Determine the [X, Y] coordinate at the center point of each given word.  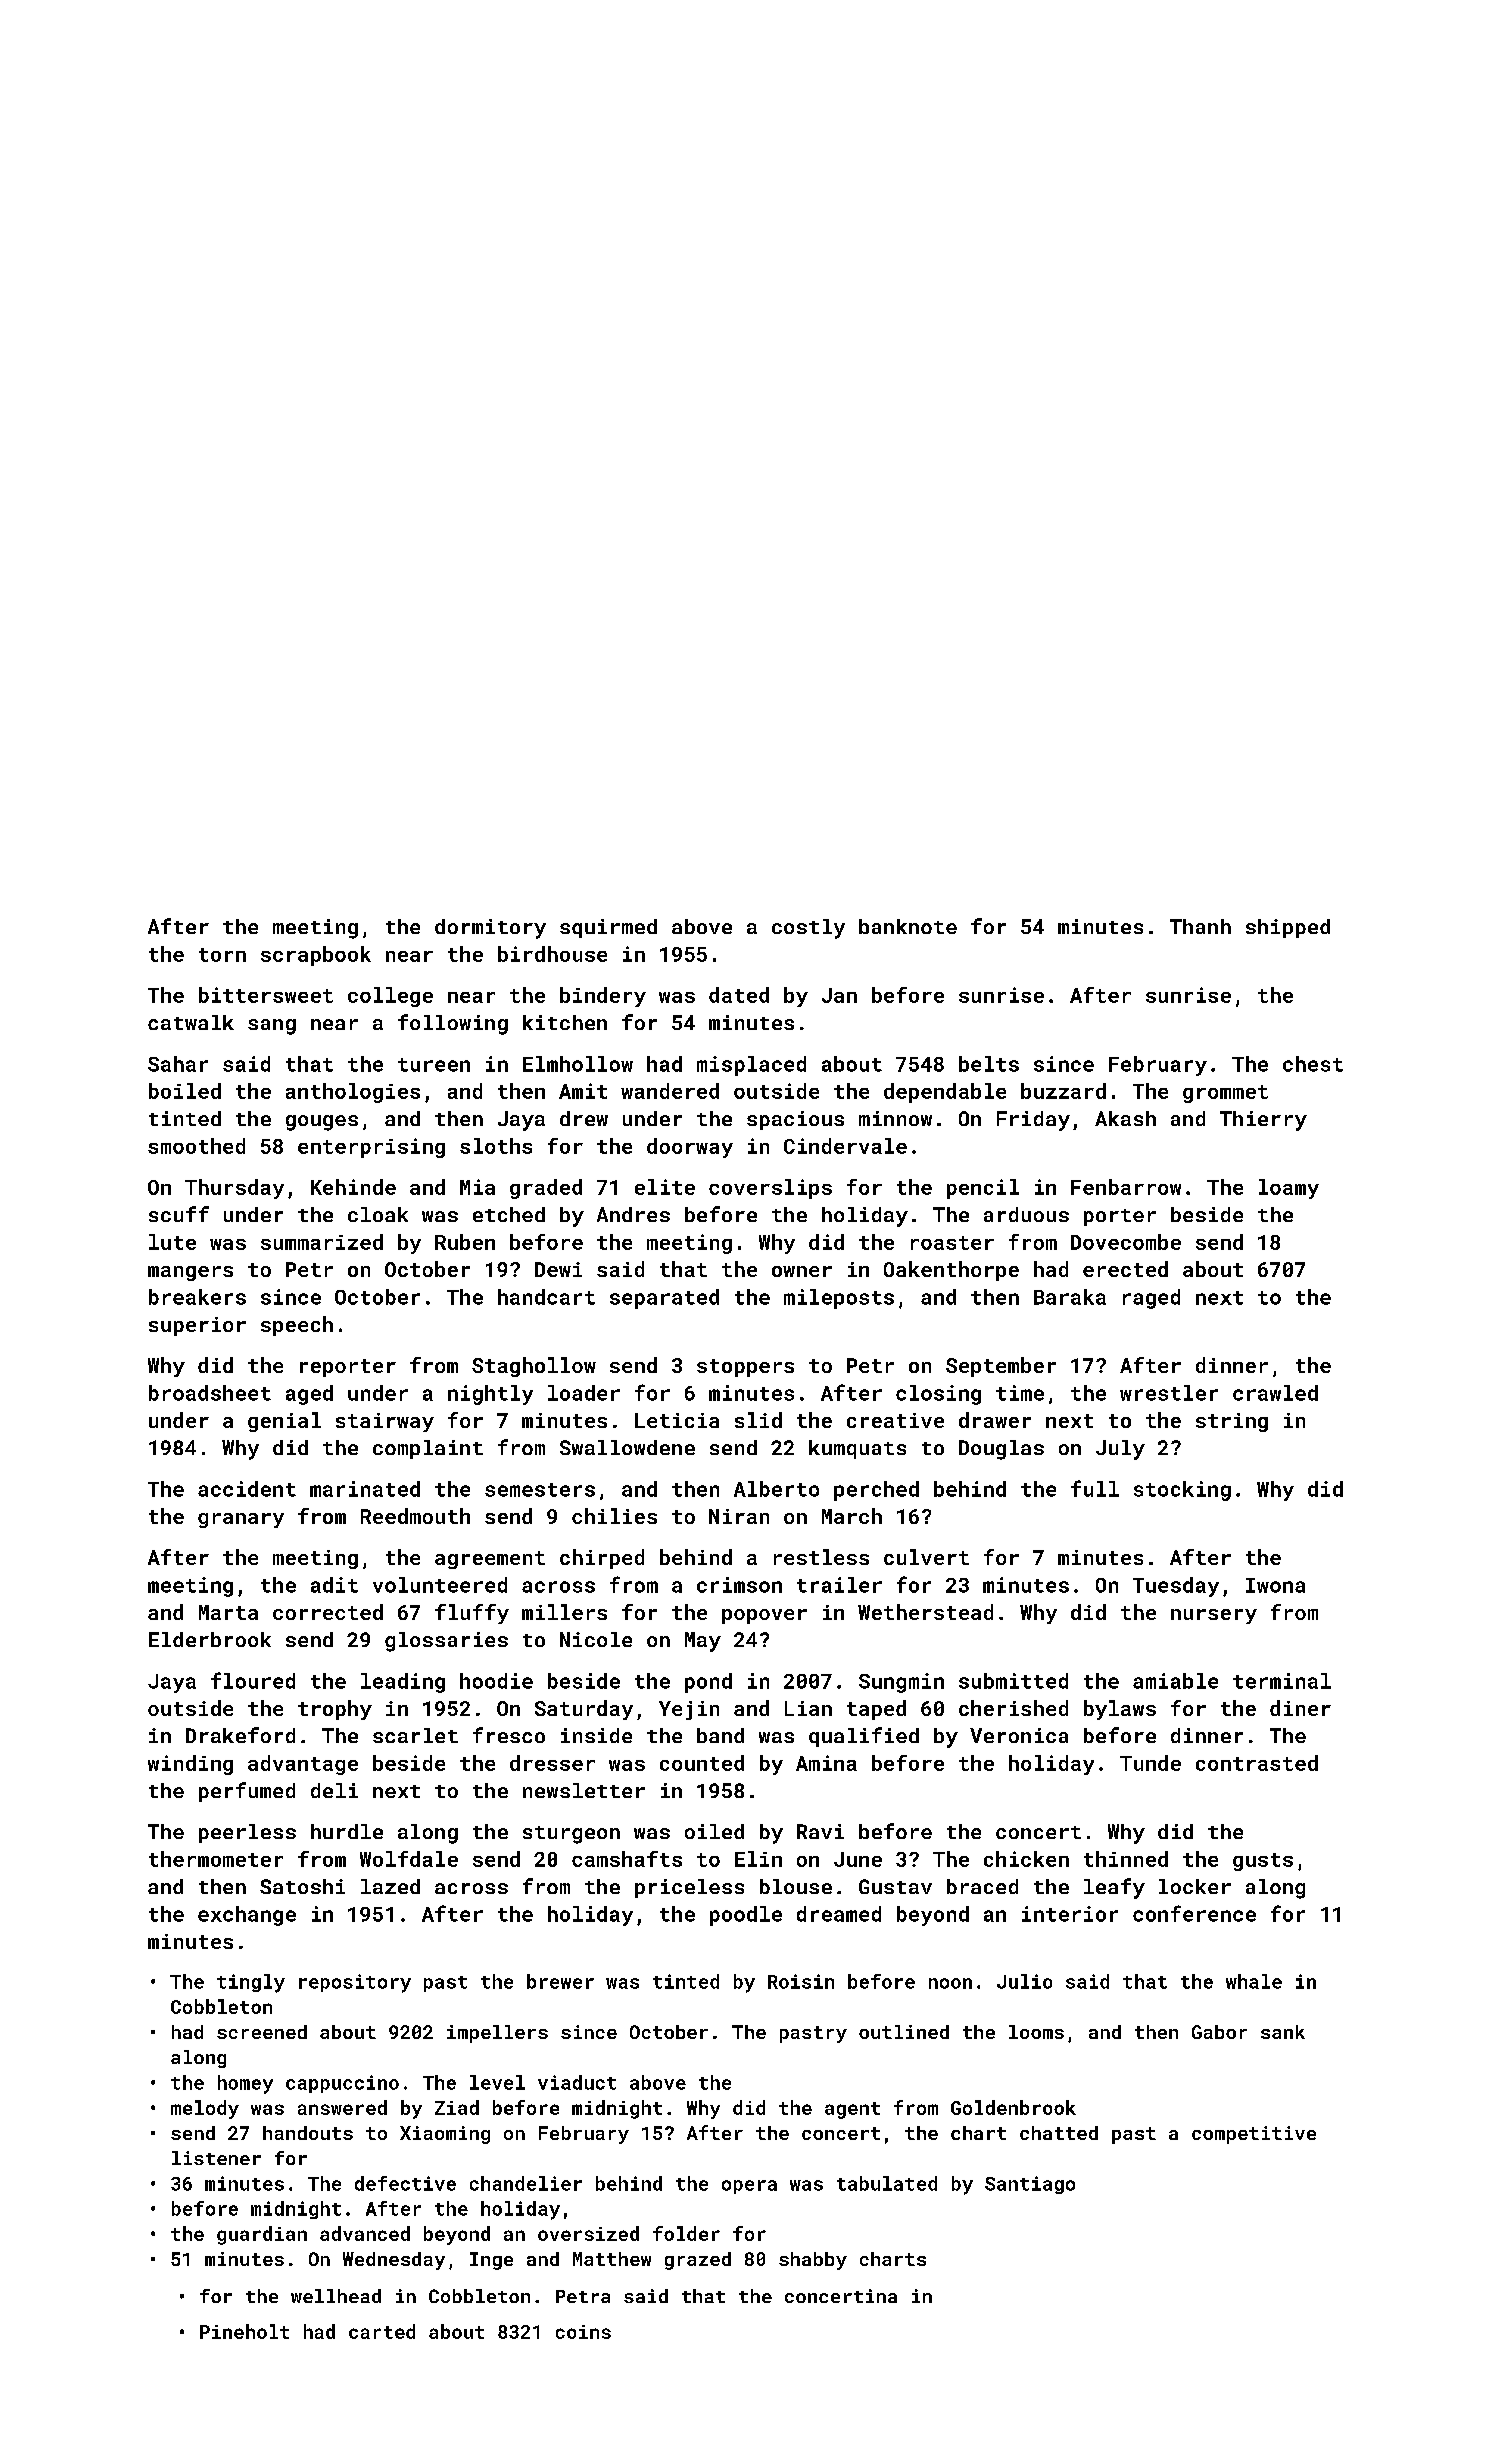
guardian [262, 2235]
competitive [1254, 2135]
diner [1300, 1708]
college [390, 997]
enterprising [371, 1148]
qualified [864, 1737]
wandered [670, 1091]
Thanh [1200, 926]
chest [1313, 1064]
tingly [251, 1983]
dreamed [839, 1914]
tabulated [887, 2183]
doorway [690, 1148]
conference [1194, 1913]
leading [403, 1683]
